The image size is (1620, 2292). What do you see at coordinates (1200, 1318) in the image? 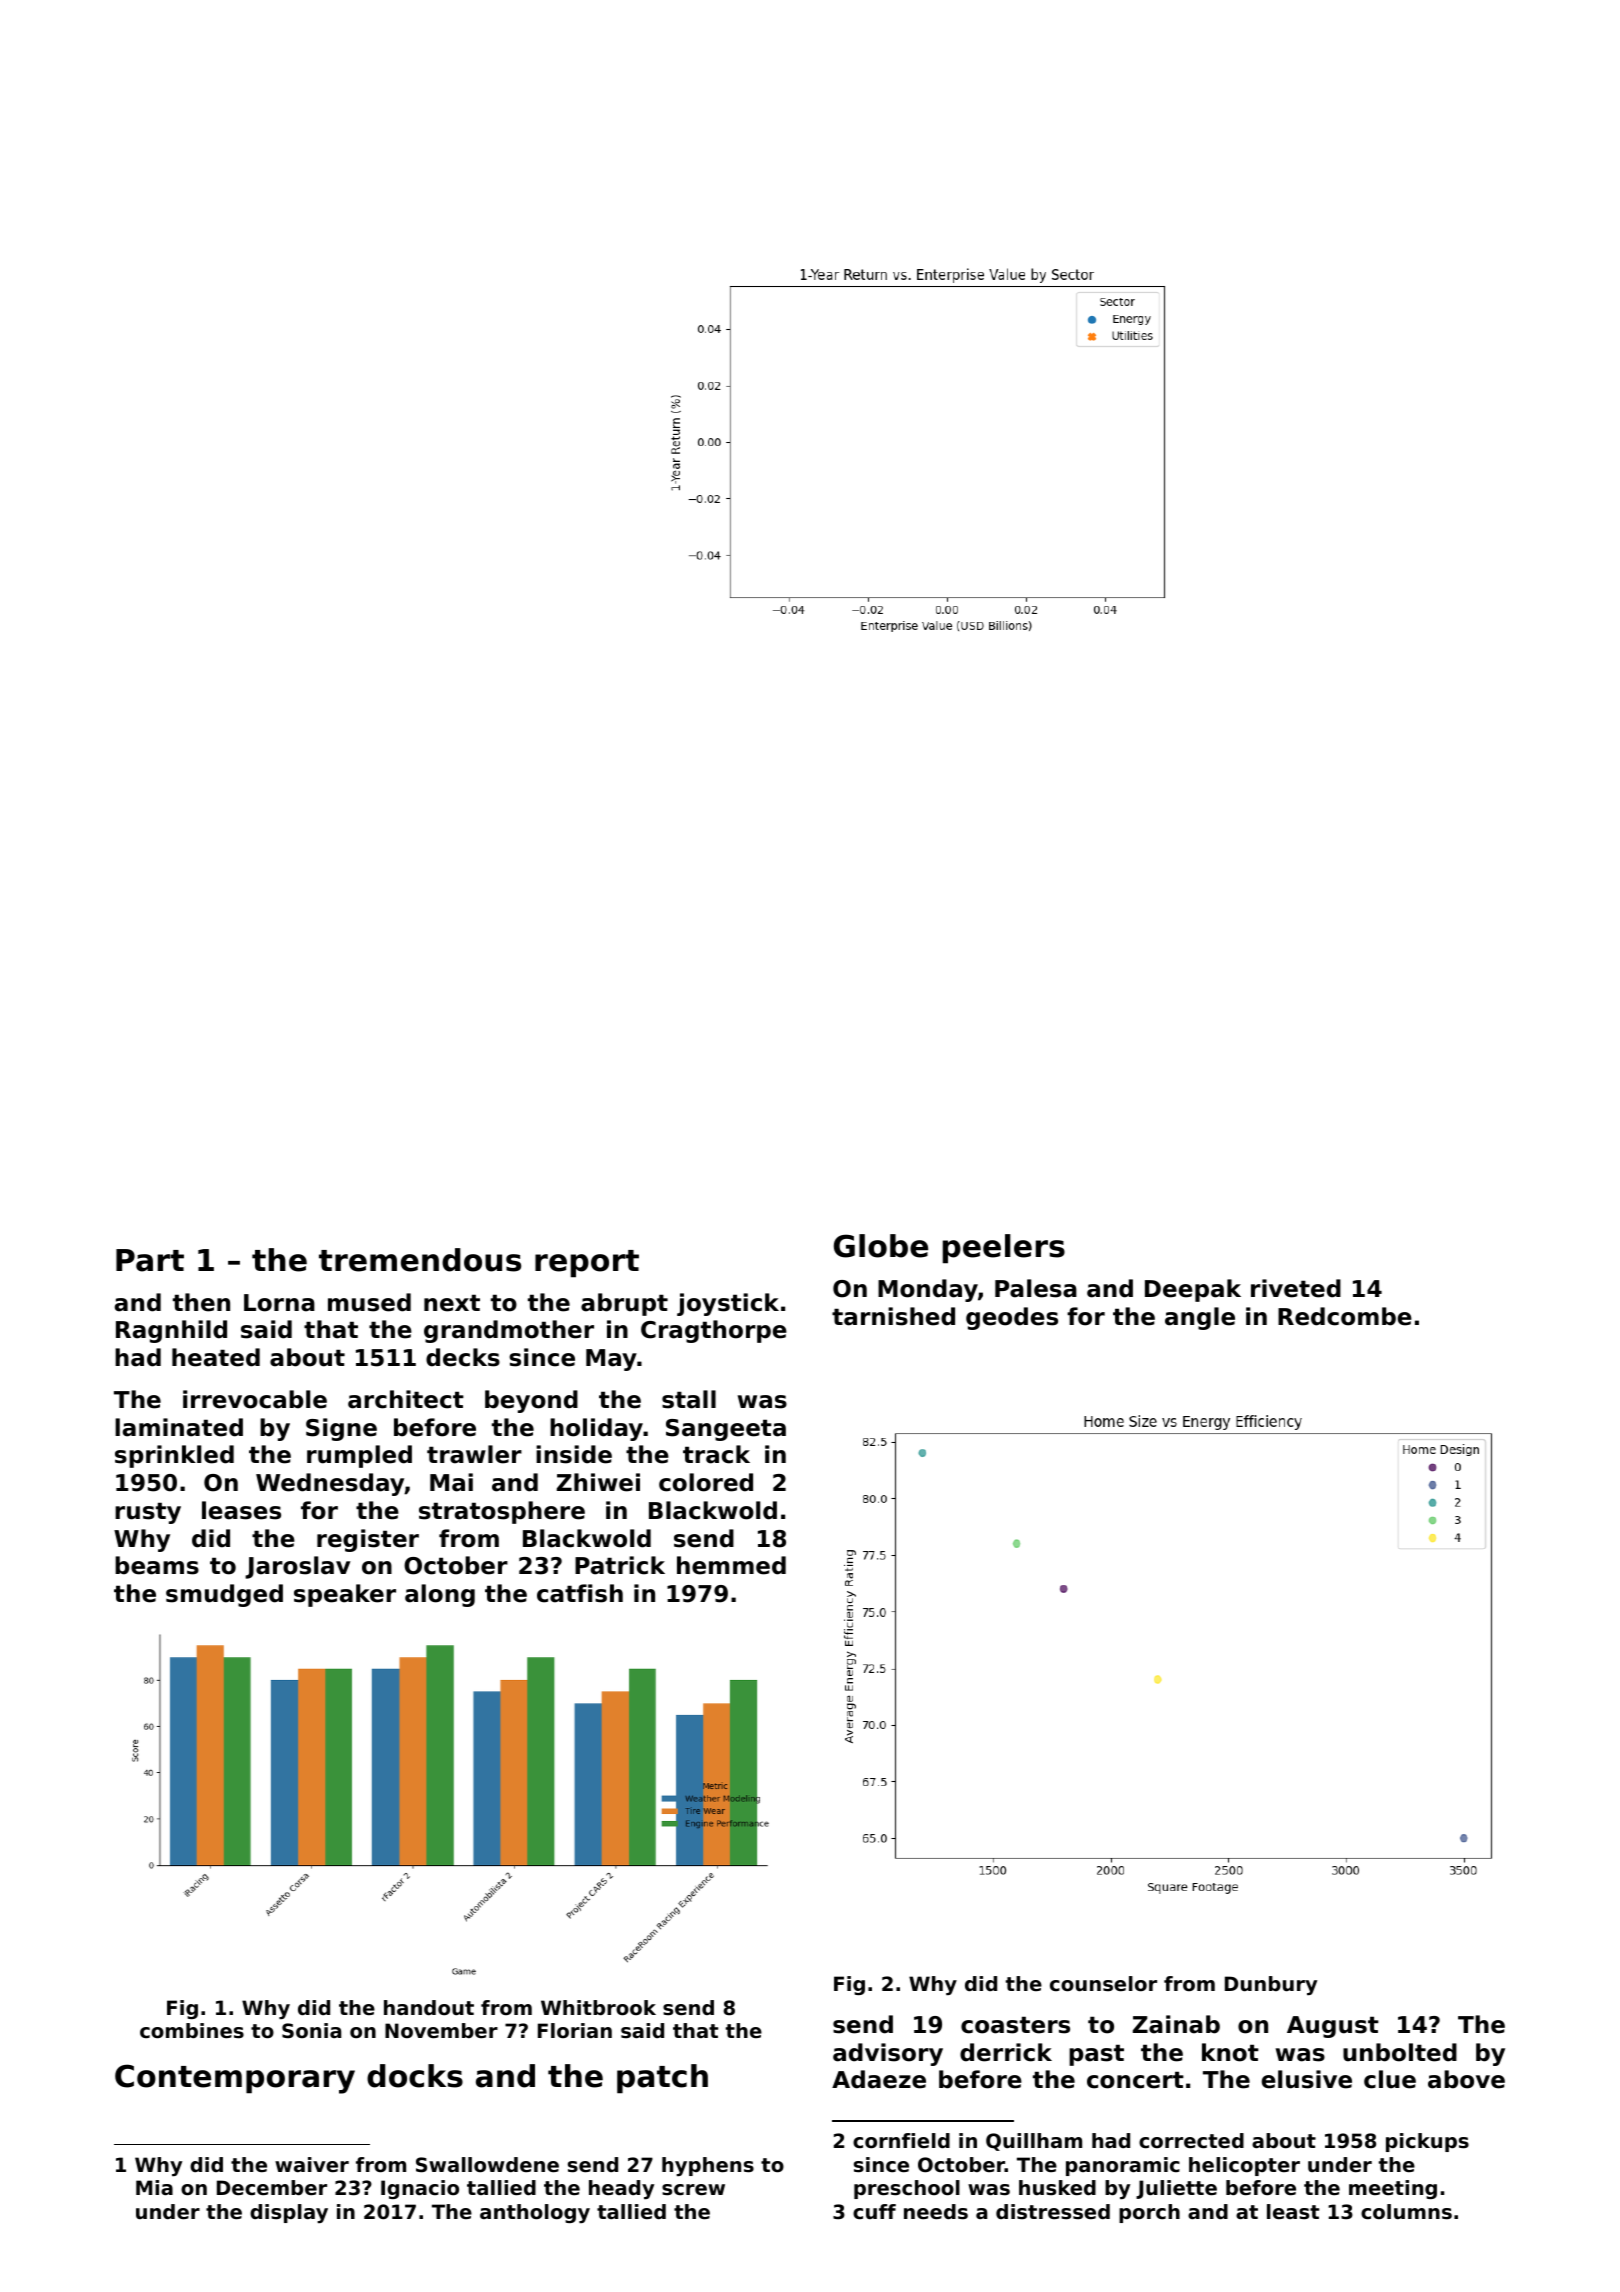
I see `angle` at bounding box center [1200, 1318].
